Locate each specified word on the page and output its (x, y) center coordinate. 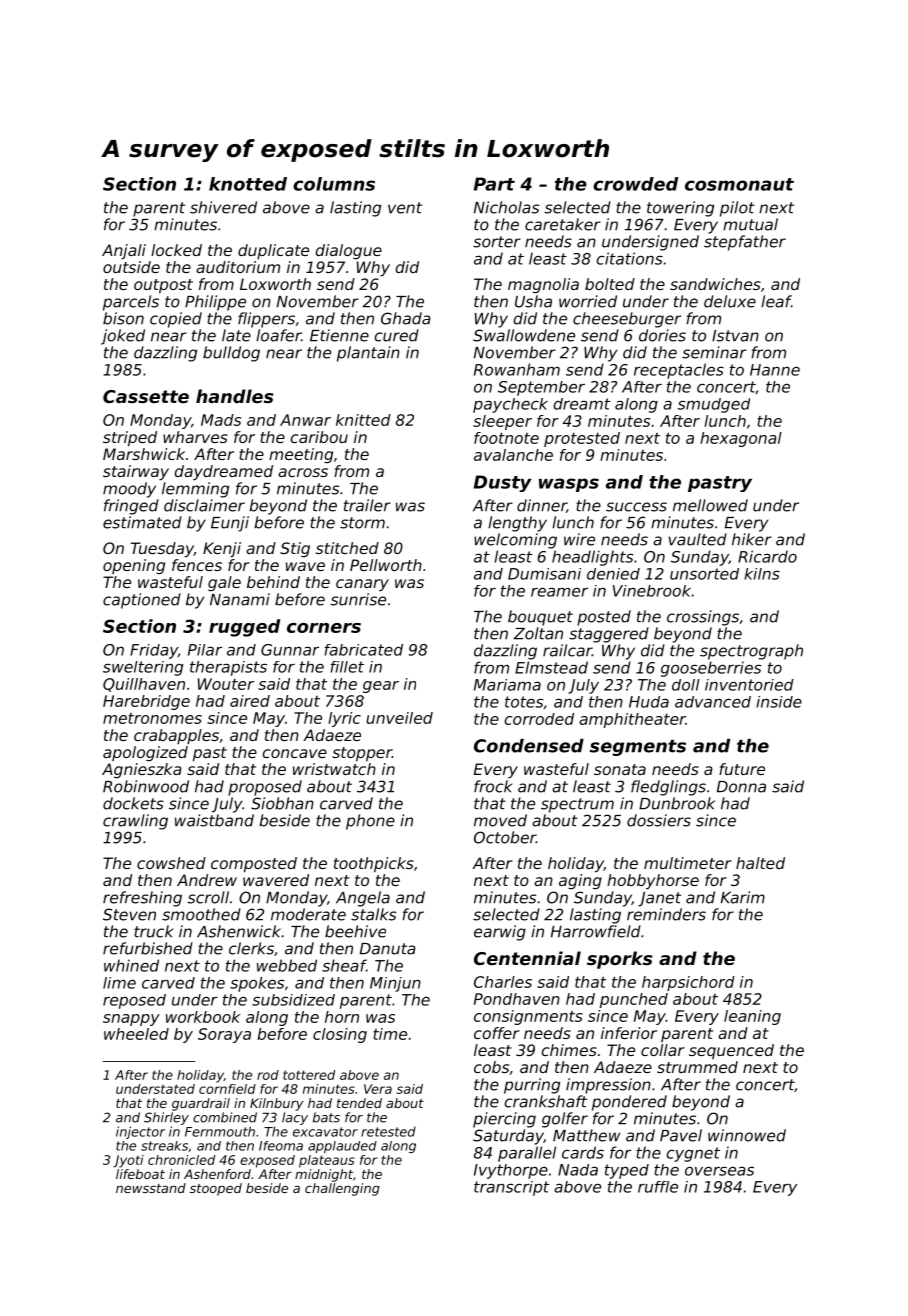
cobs (491, 1067)
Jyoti (128, 1161)
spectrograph (751, 652)
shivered (223, 207)
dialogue (349, 251)
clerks (251, 948)
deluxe (730, 301)
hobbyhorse (653, 882)
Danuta (388, 949)
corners (324, 628)
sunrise (358, 599)
